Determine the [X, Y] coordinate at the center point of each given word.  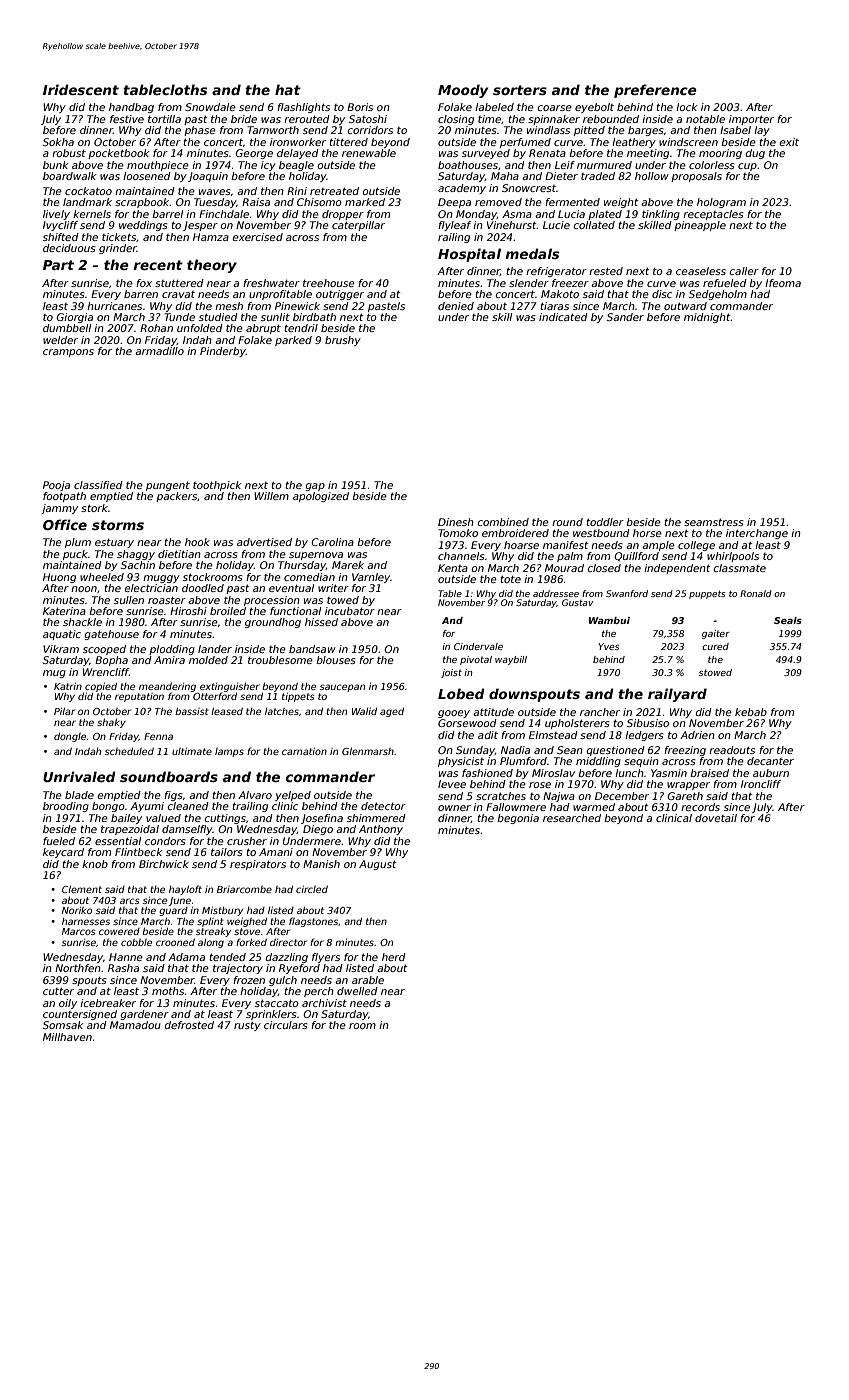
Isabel [735, 130]
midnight [707, 318]
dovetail [716, 818]
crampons [68, 353]
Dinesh [456, 522]
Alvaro [255, 795]
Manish [321, 864]
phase [200, 131]
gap [315, 487]
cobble [136, 942]
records [700, 807]
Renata [547, 153]
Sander [625, 317]
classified [98, 485]
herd [394, 957]
